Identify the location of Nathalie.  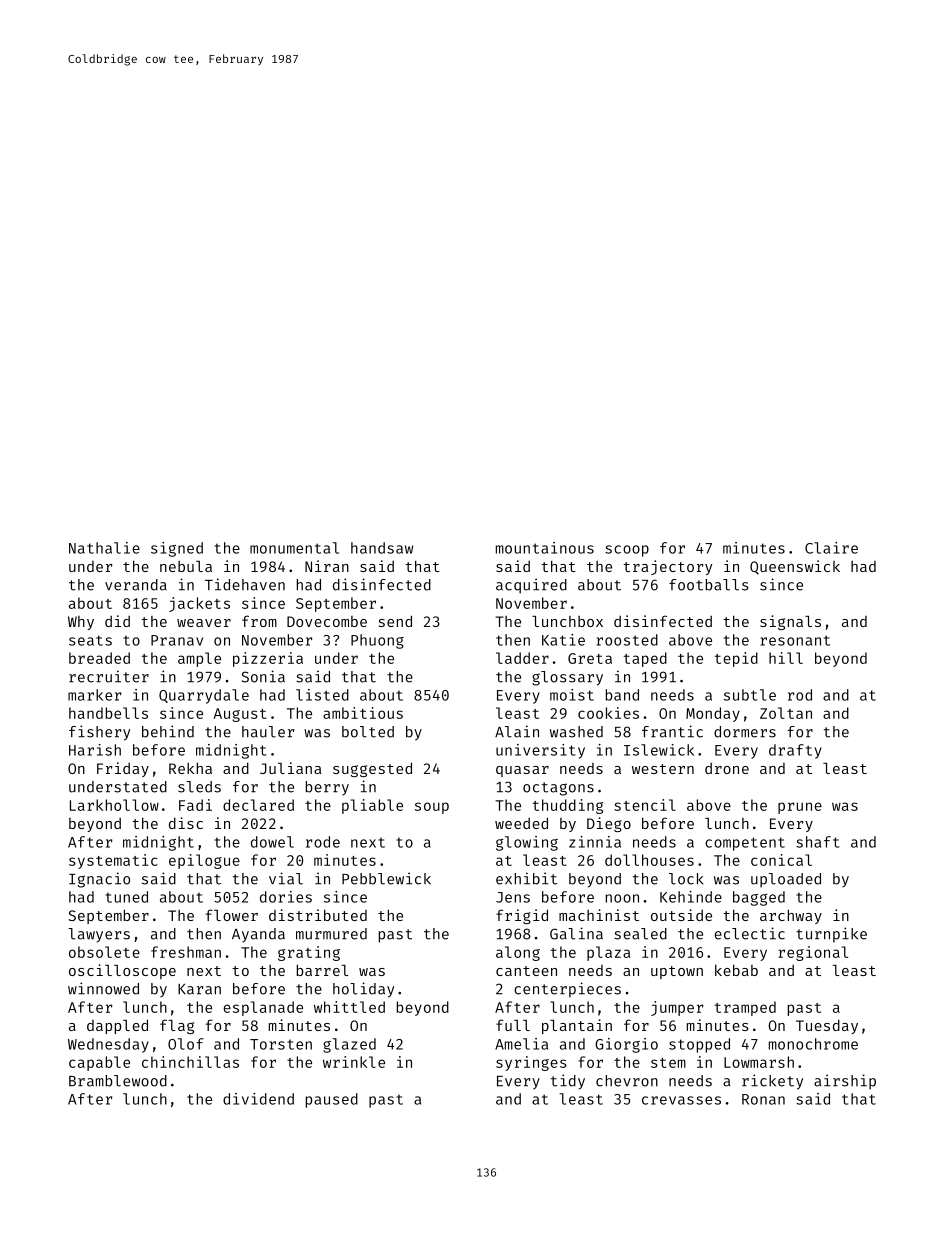
(104, 548).
